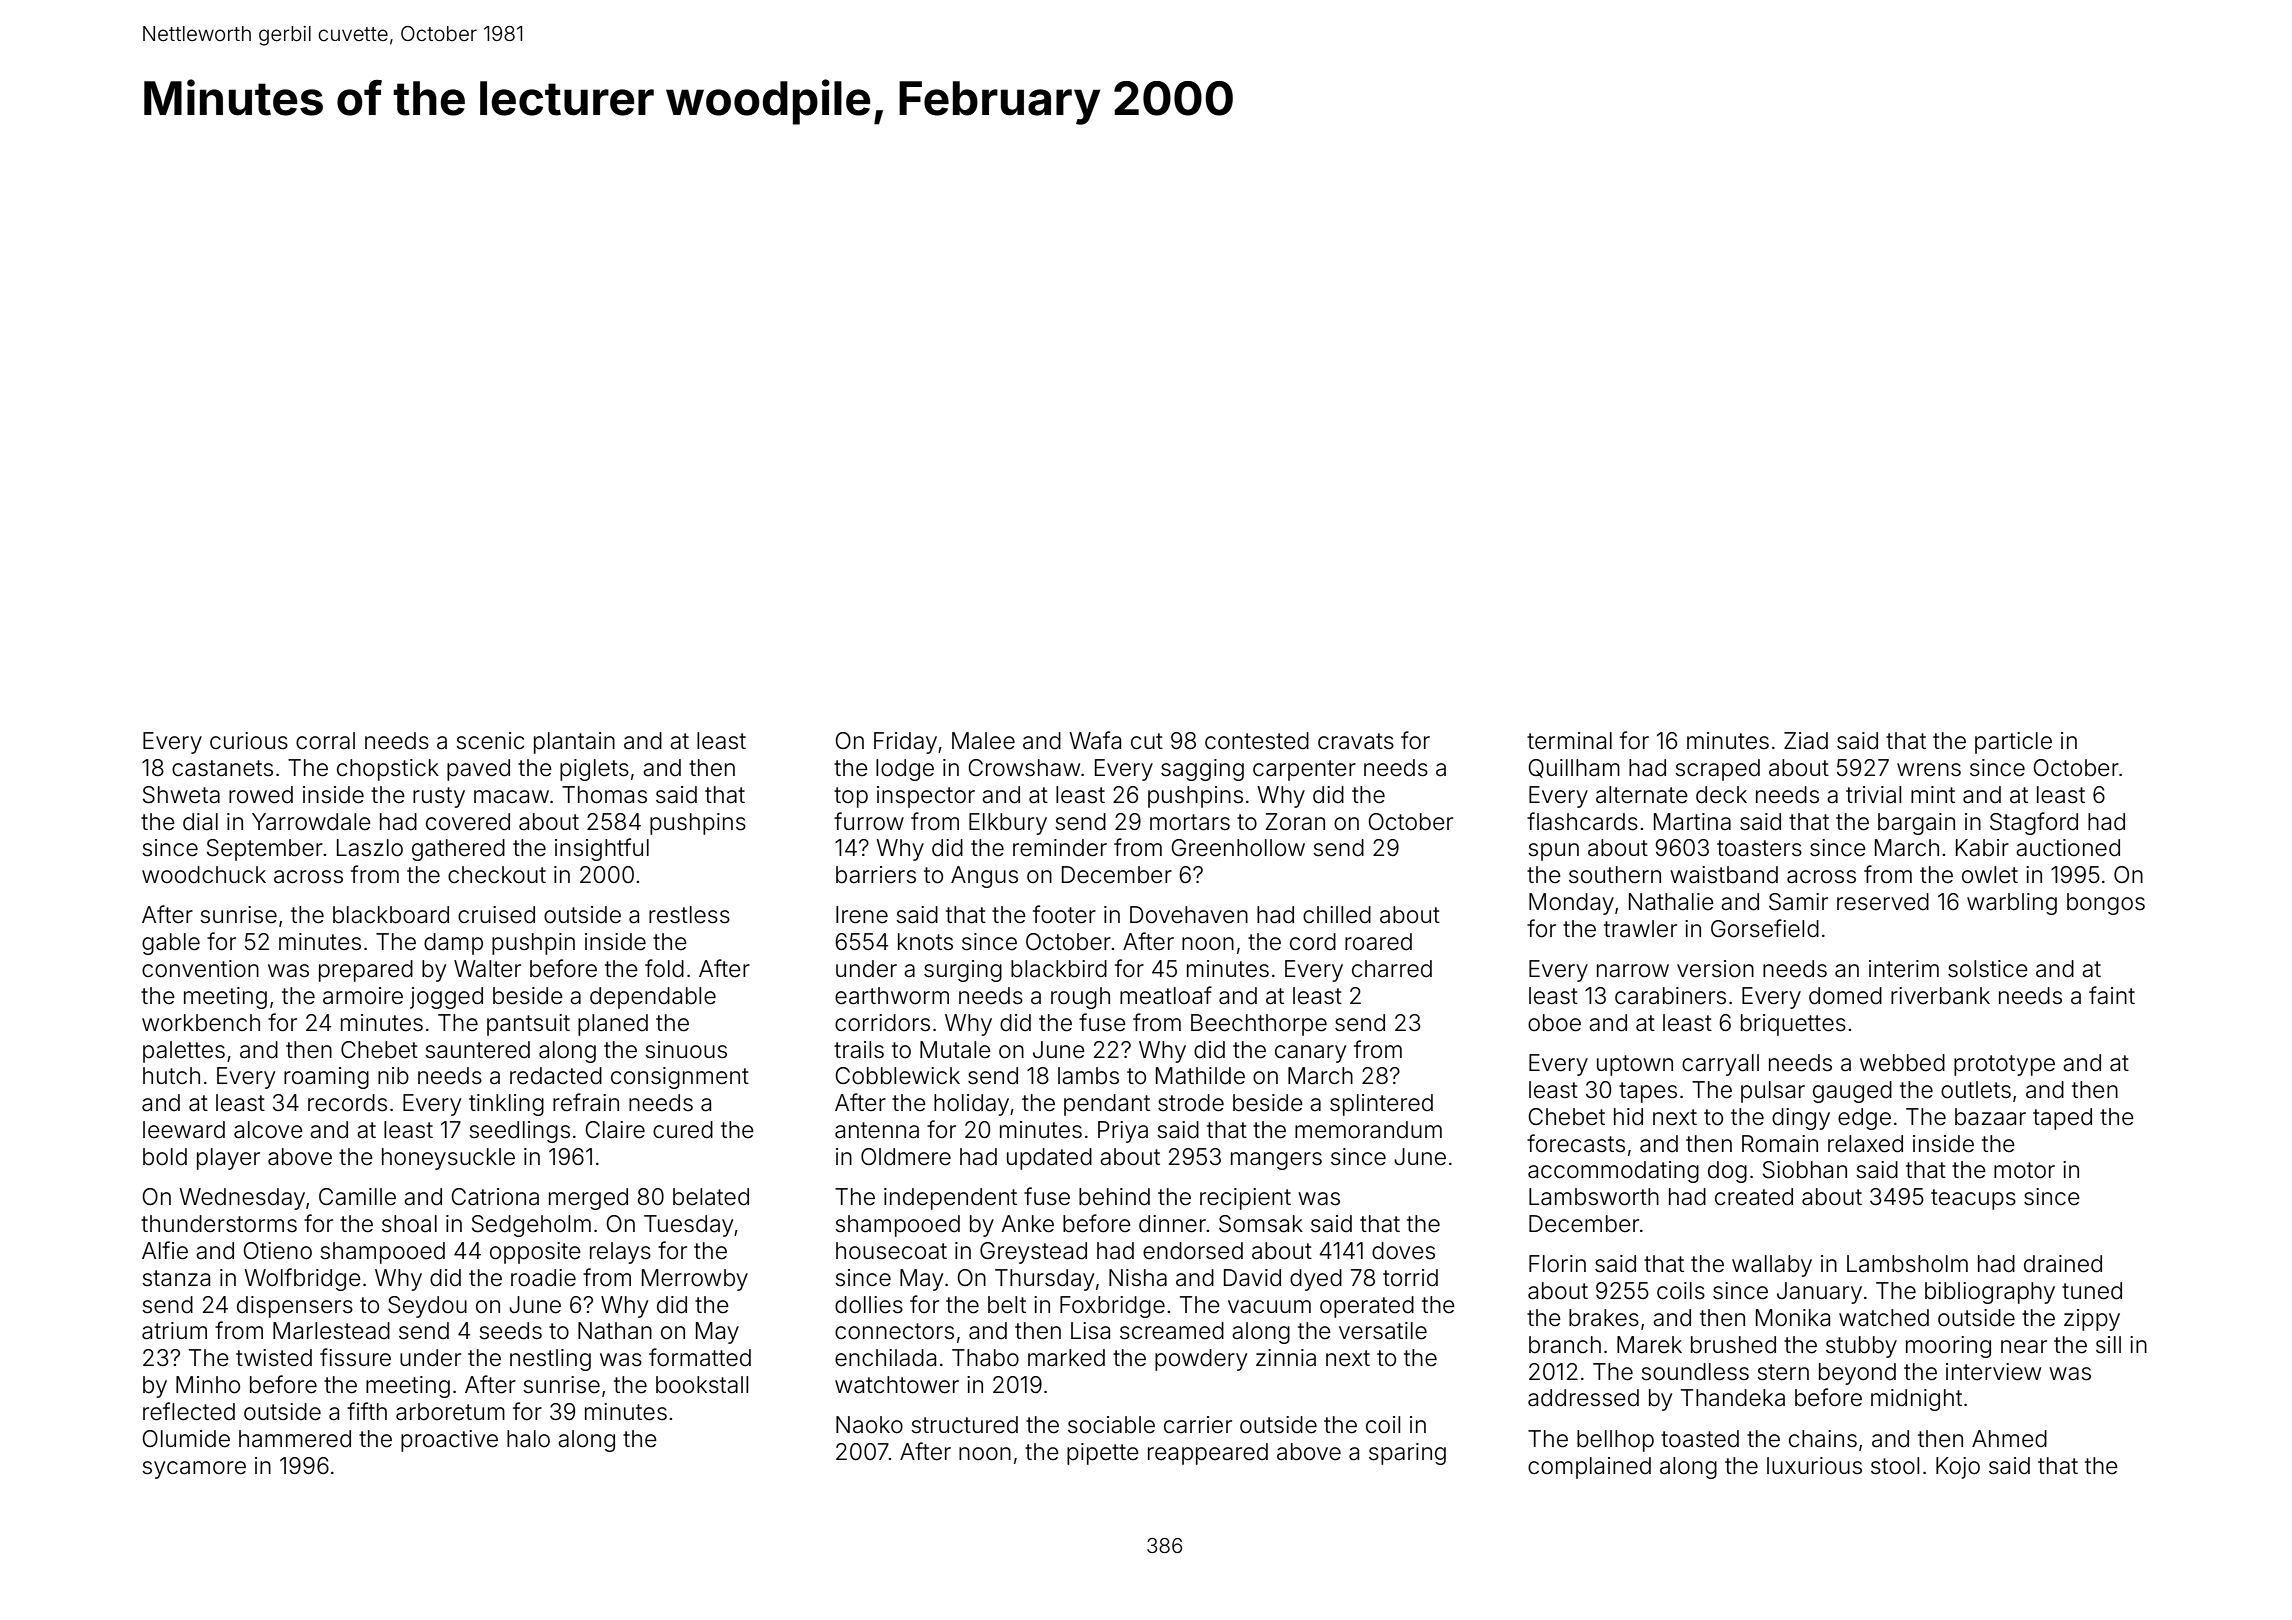 This screenshot has height=1620, width=2292. What do you see at coordinates (1286, 1358) in the screenshot?
I see `zinnia` at bounding box center [1286, 1358].
